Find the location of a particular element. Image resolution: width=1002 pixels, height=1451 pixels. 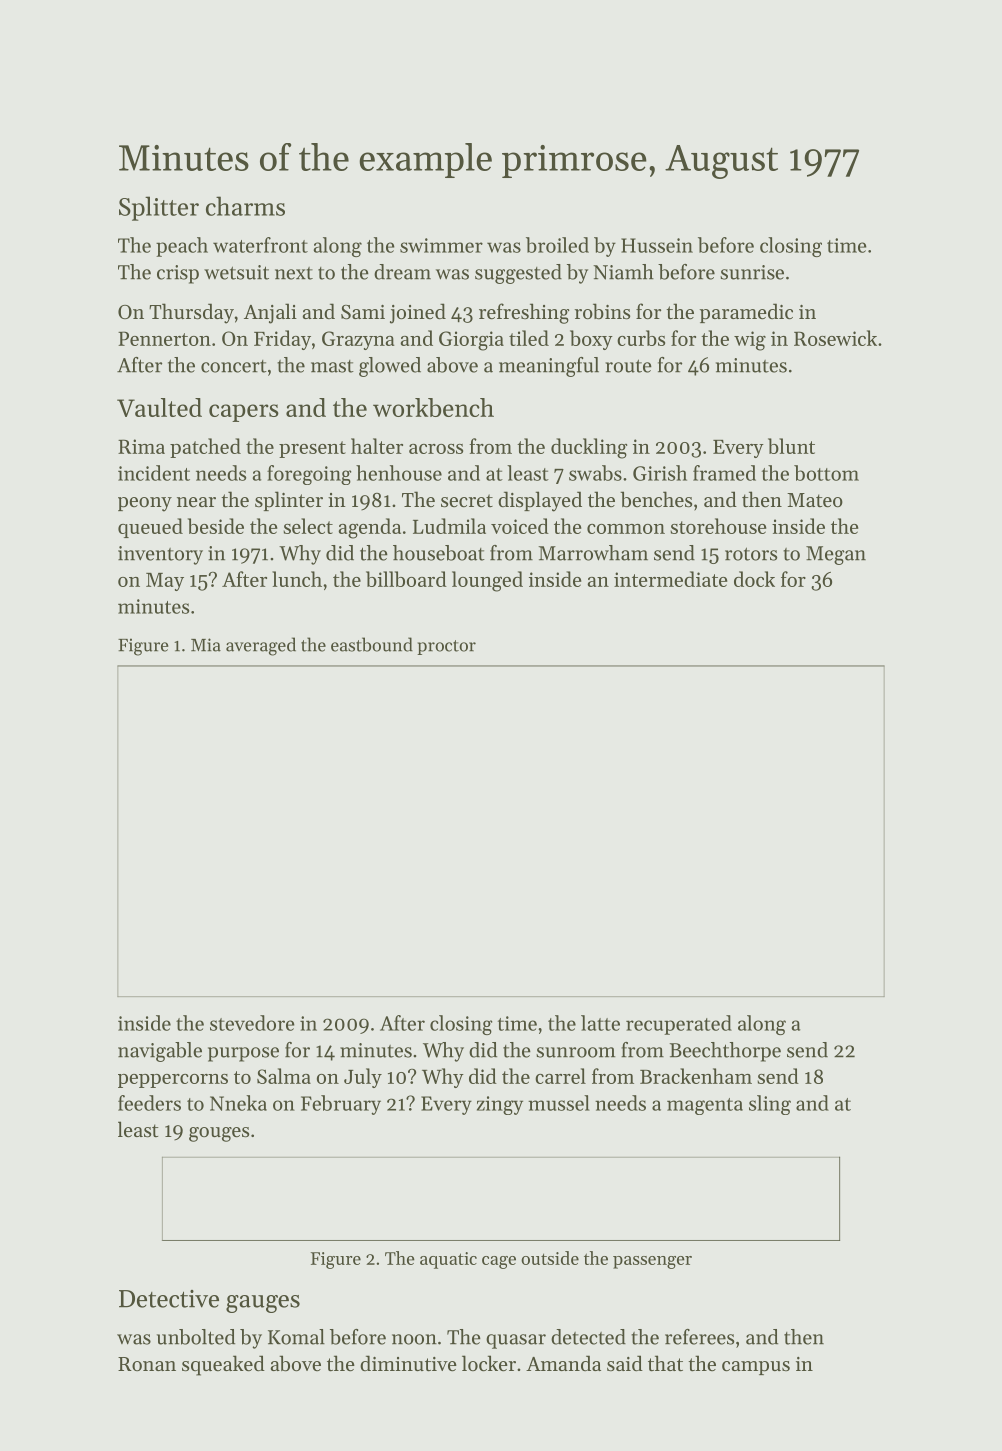

intermediate is located at coordinates (671, 579).
